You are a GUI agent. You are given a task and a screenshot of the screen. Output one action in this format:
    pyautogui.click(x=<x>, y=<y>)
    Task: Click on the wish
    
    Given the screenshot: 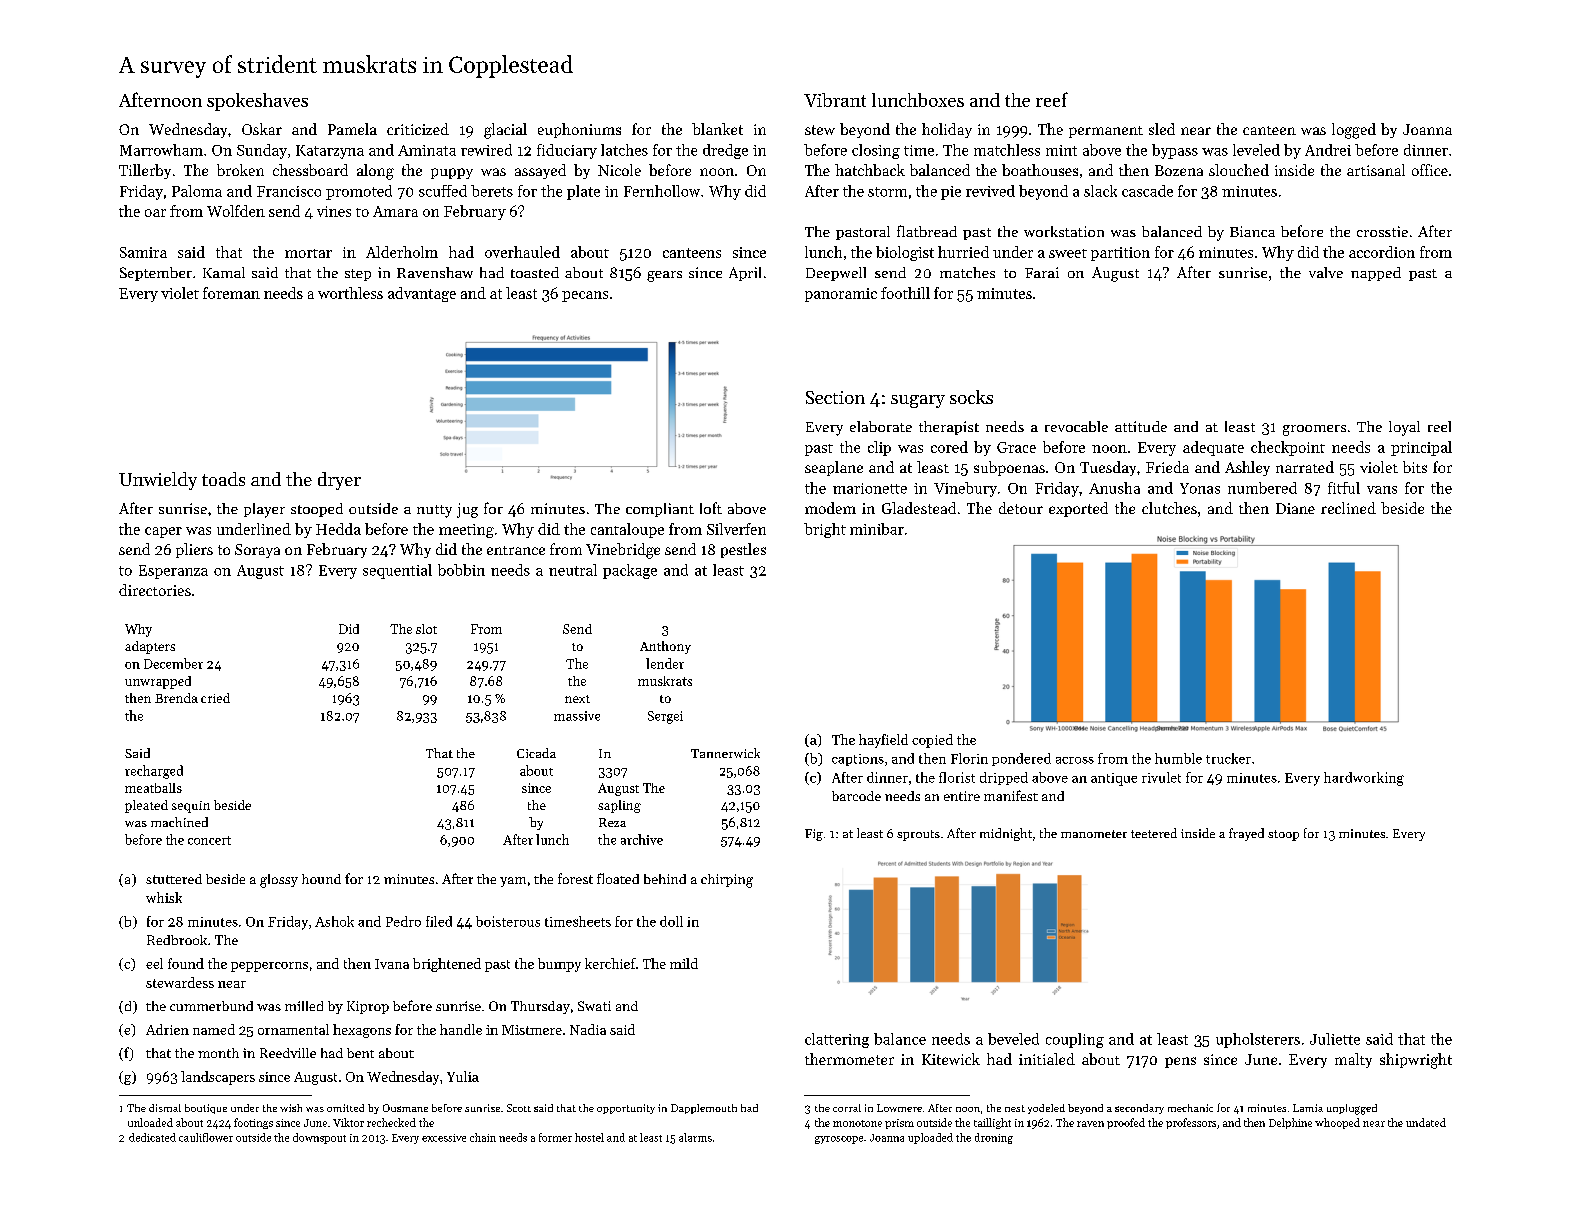 What is the action you would take?
    pyautogui.click(x=291, y=1108)
